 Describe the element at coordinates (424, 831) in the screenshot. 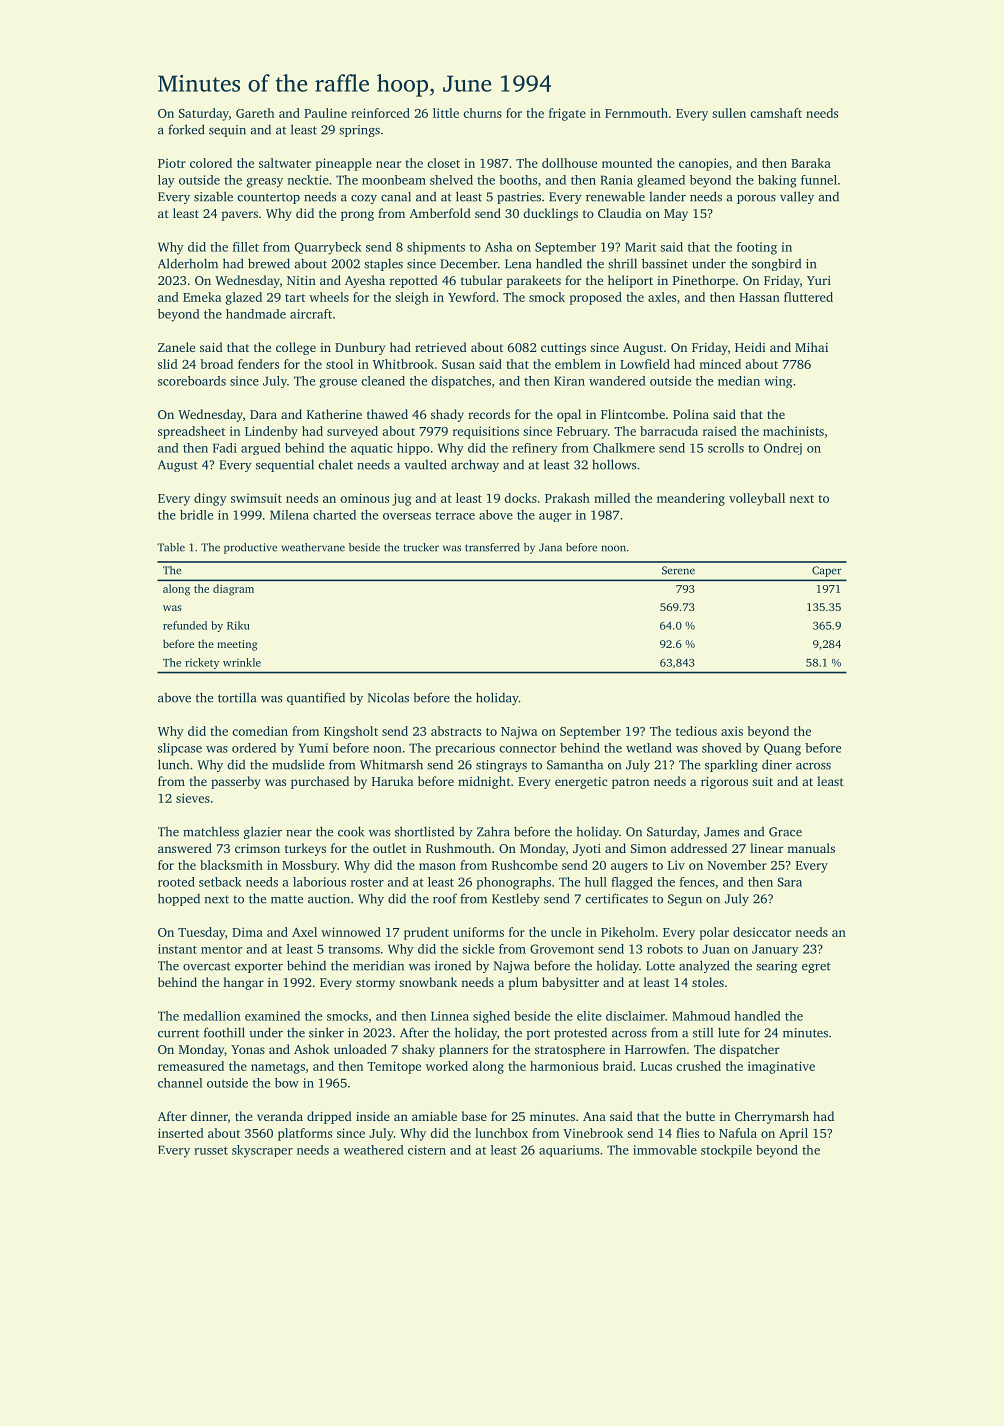

I see `shortlisted` at that location.
